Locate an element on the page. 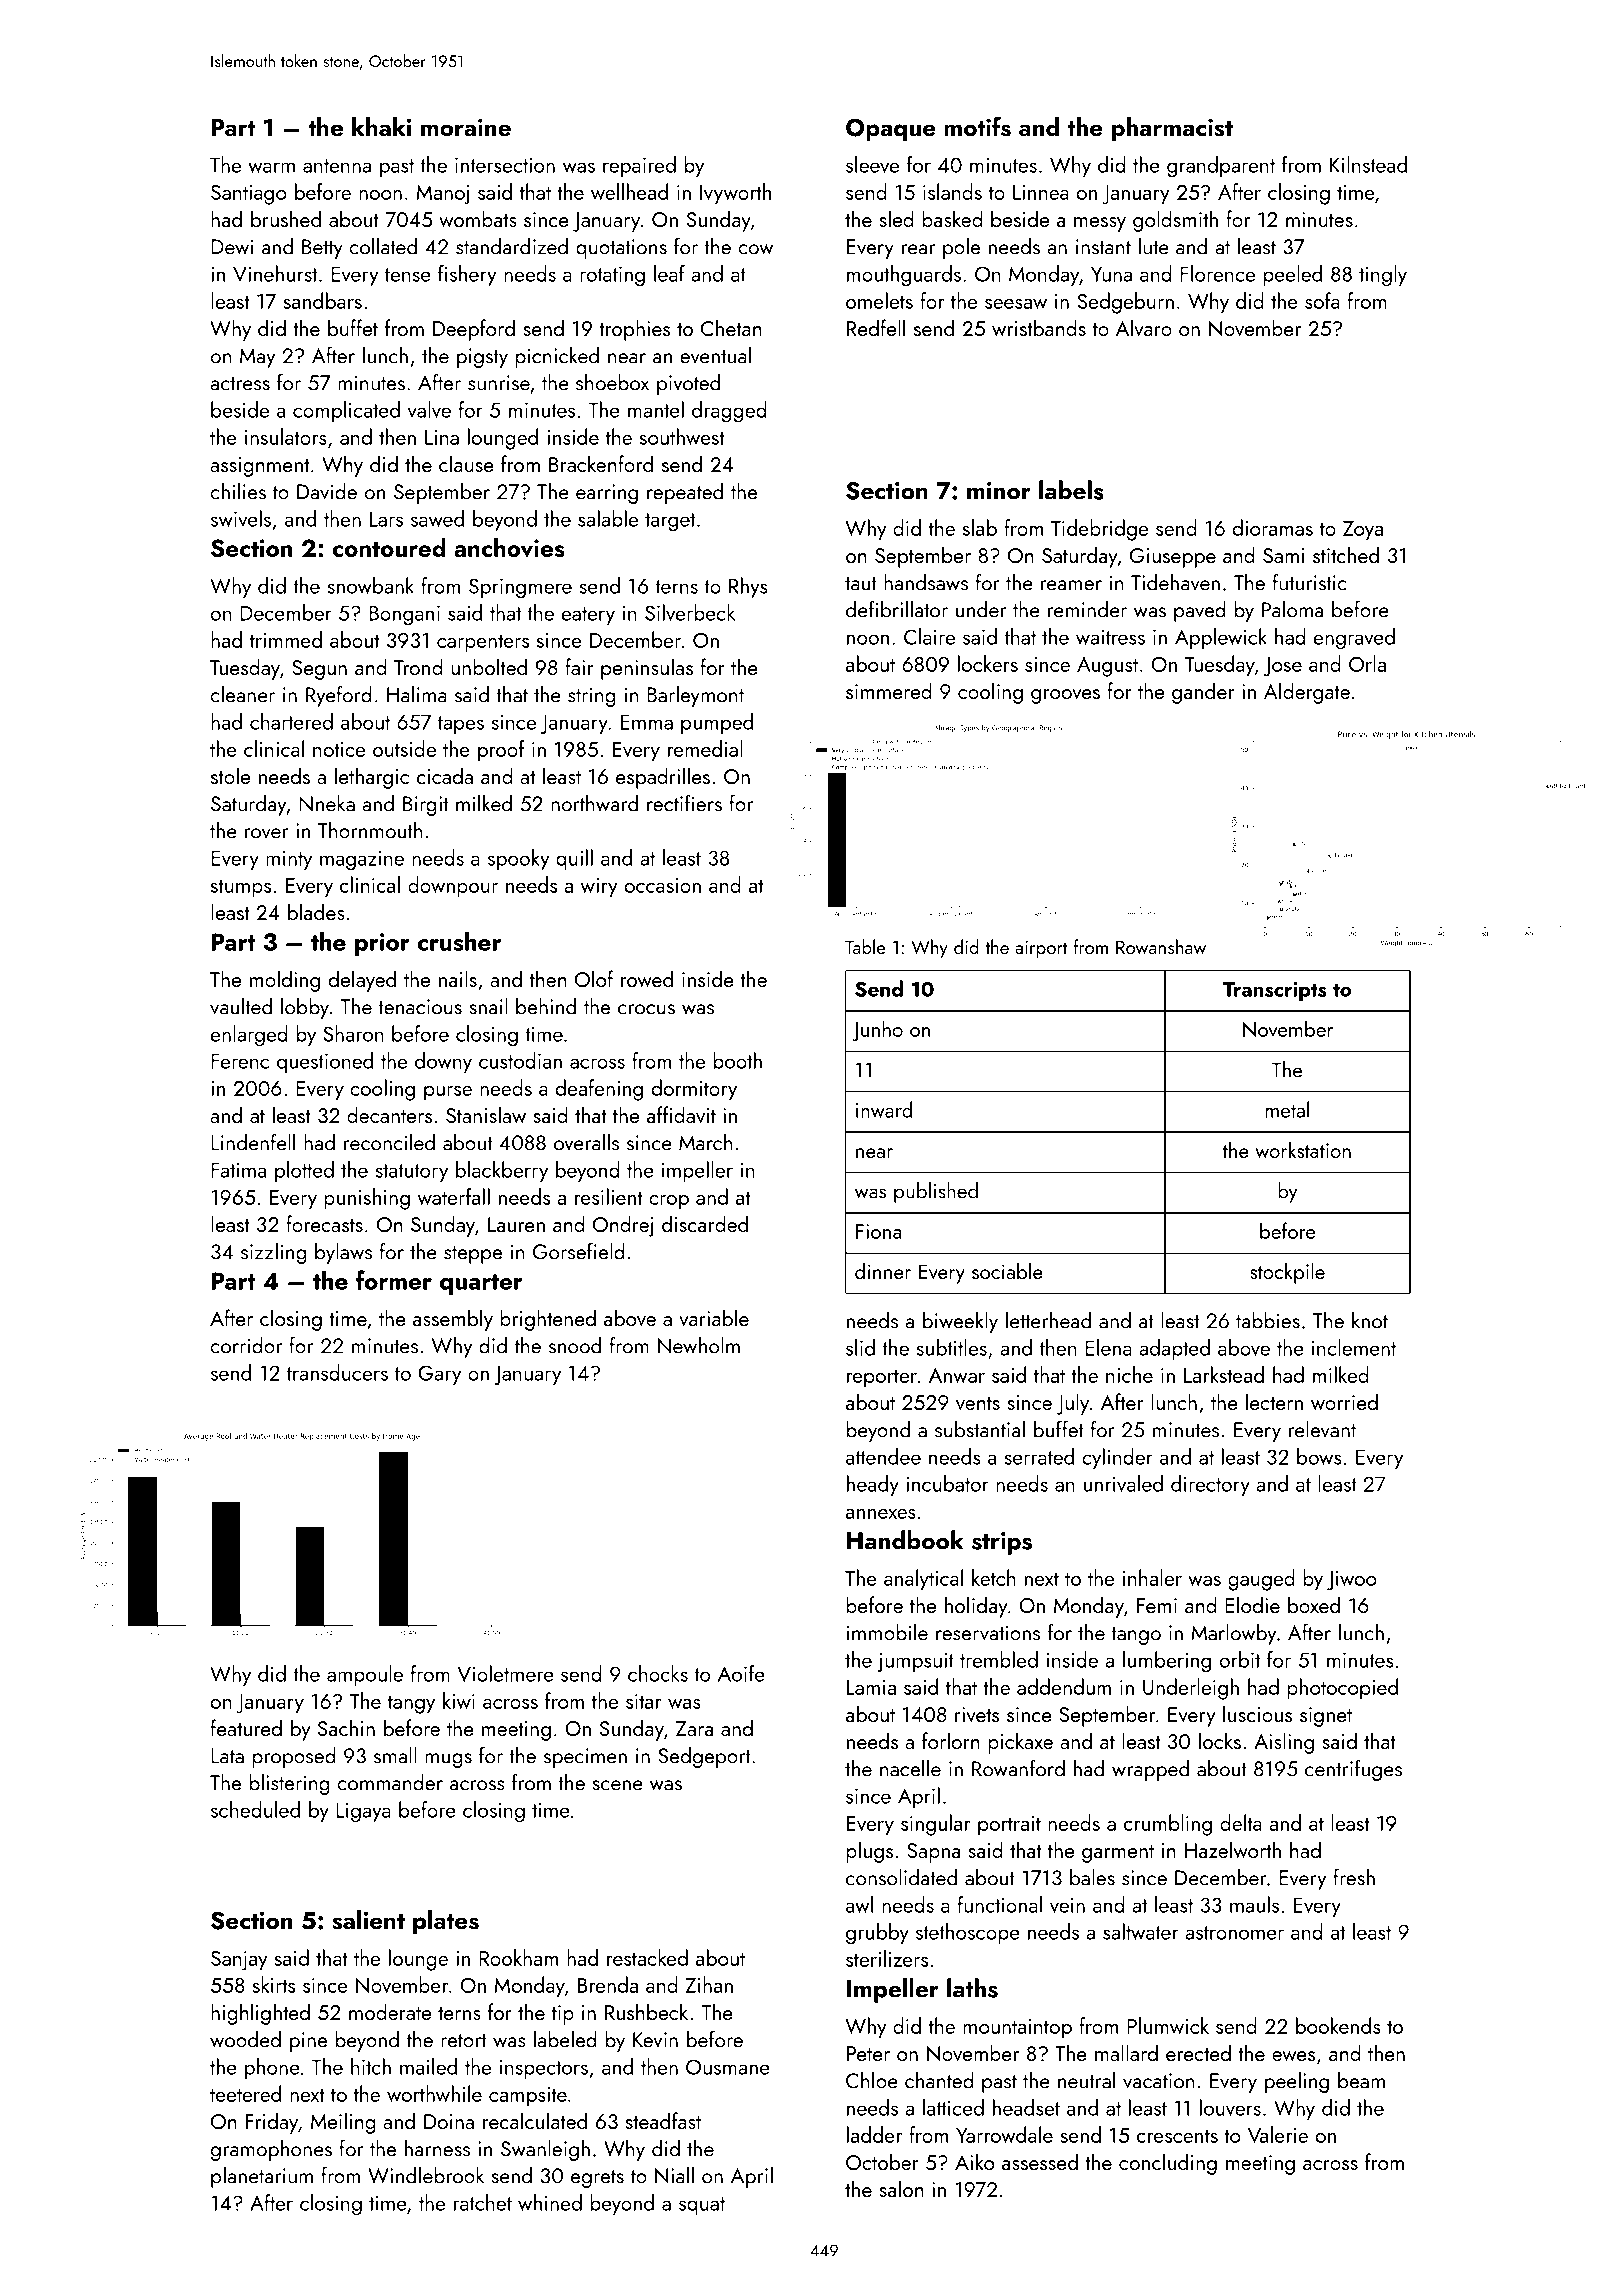  corridor is located at coordinates (246, 1345).
